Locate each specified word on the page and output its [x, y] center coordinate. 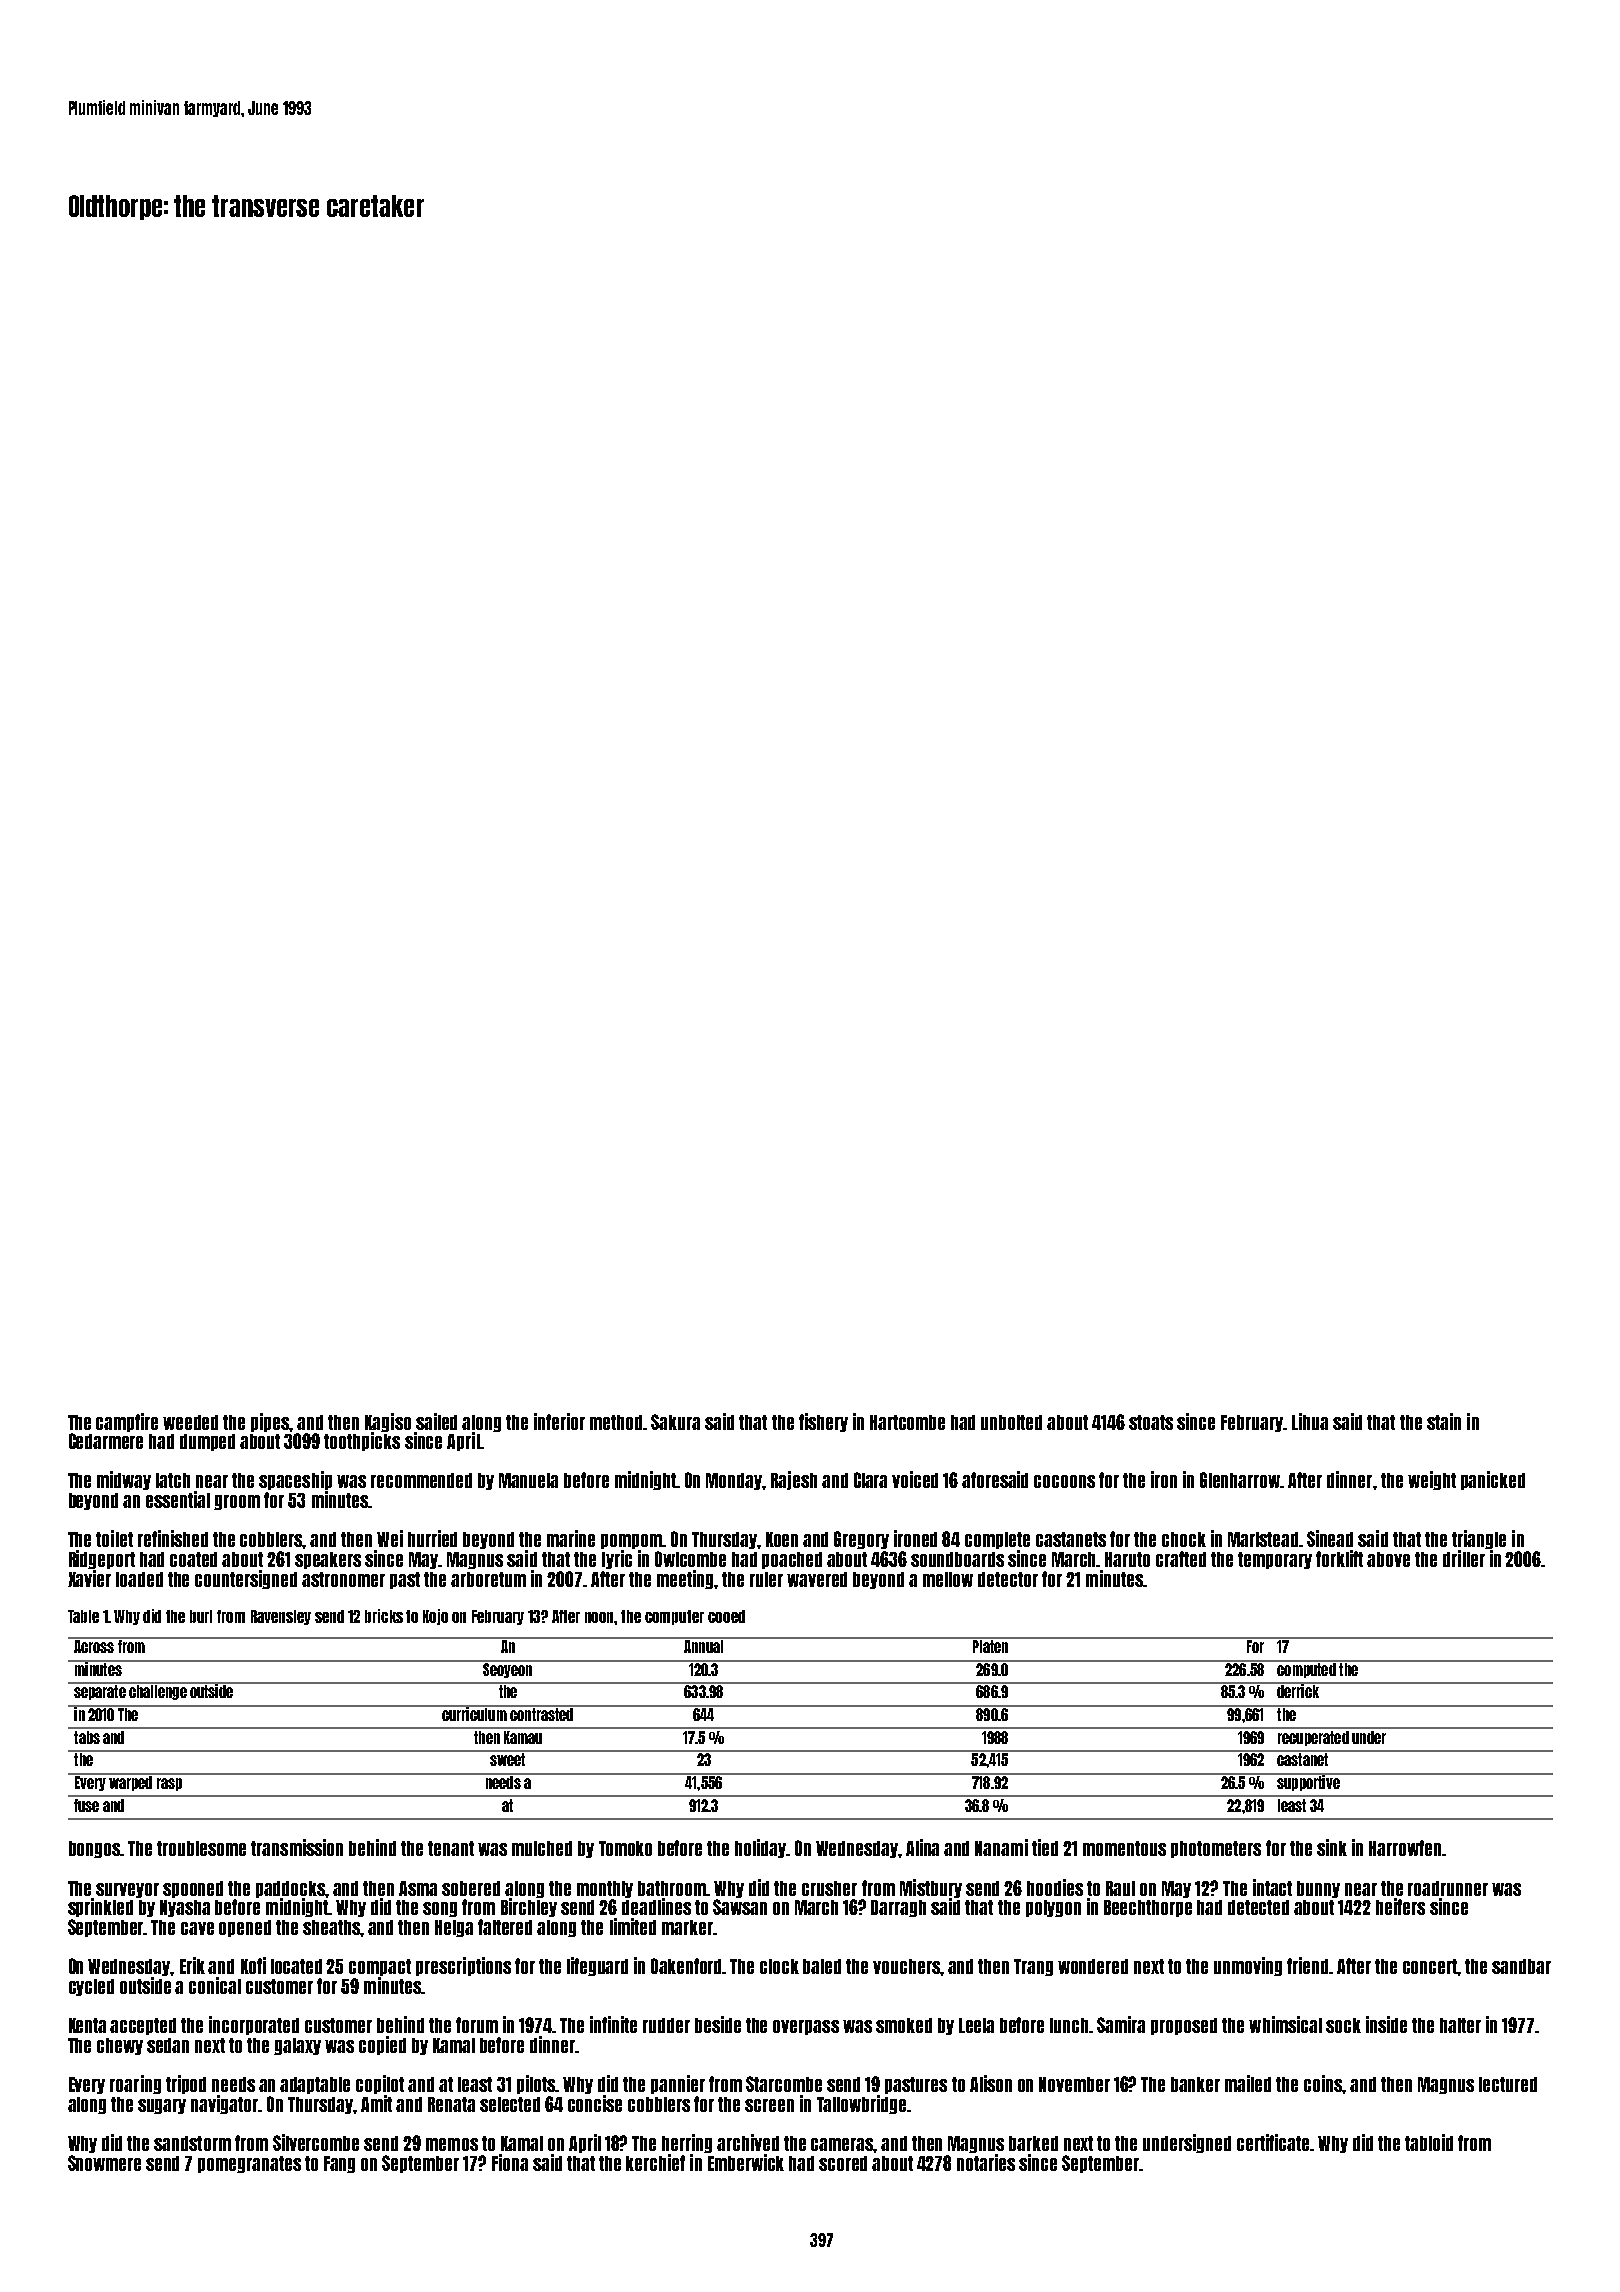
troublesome [201, 1848]
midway [124, 1480]
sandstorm [192, 2143]
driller [1464, 1558]
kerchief [655, 2162]
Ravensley [281, 1617]
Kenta [87, 2025]
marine [571, 1538]
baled [822, 1966]
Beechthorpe [1148, 1908]
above [1388, 1559]
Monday [734, 1481]
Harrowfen [1405, 1848]
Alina [922, 1847]
